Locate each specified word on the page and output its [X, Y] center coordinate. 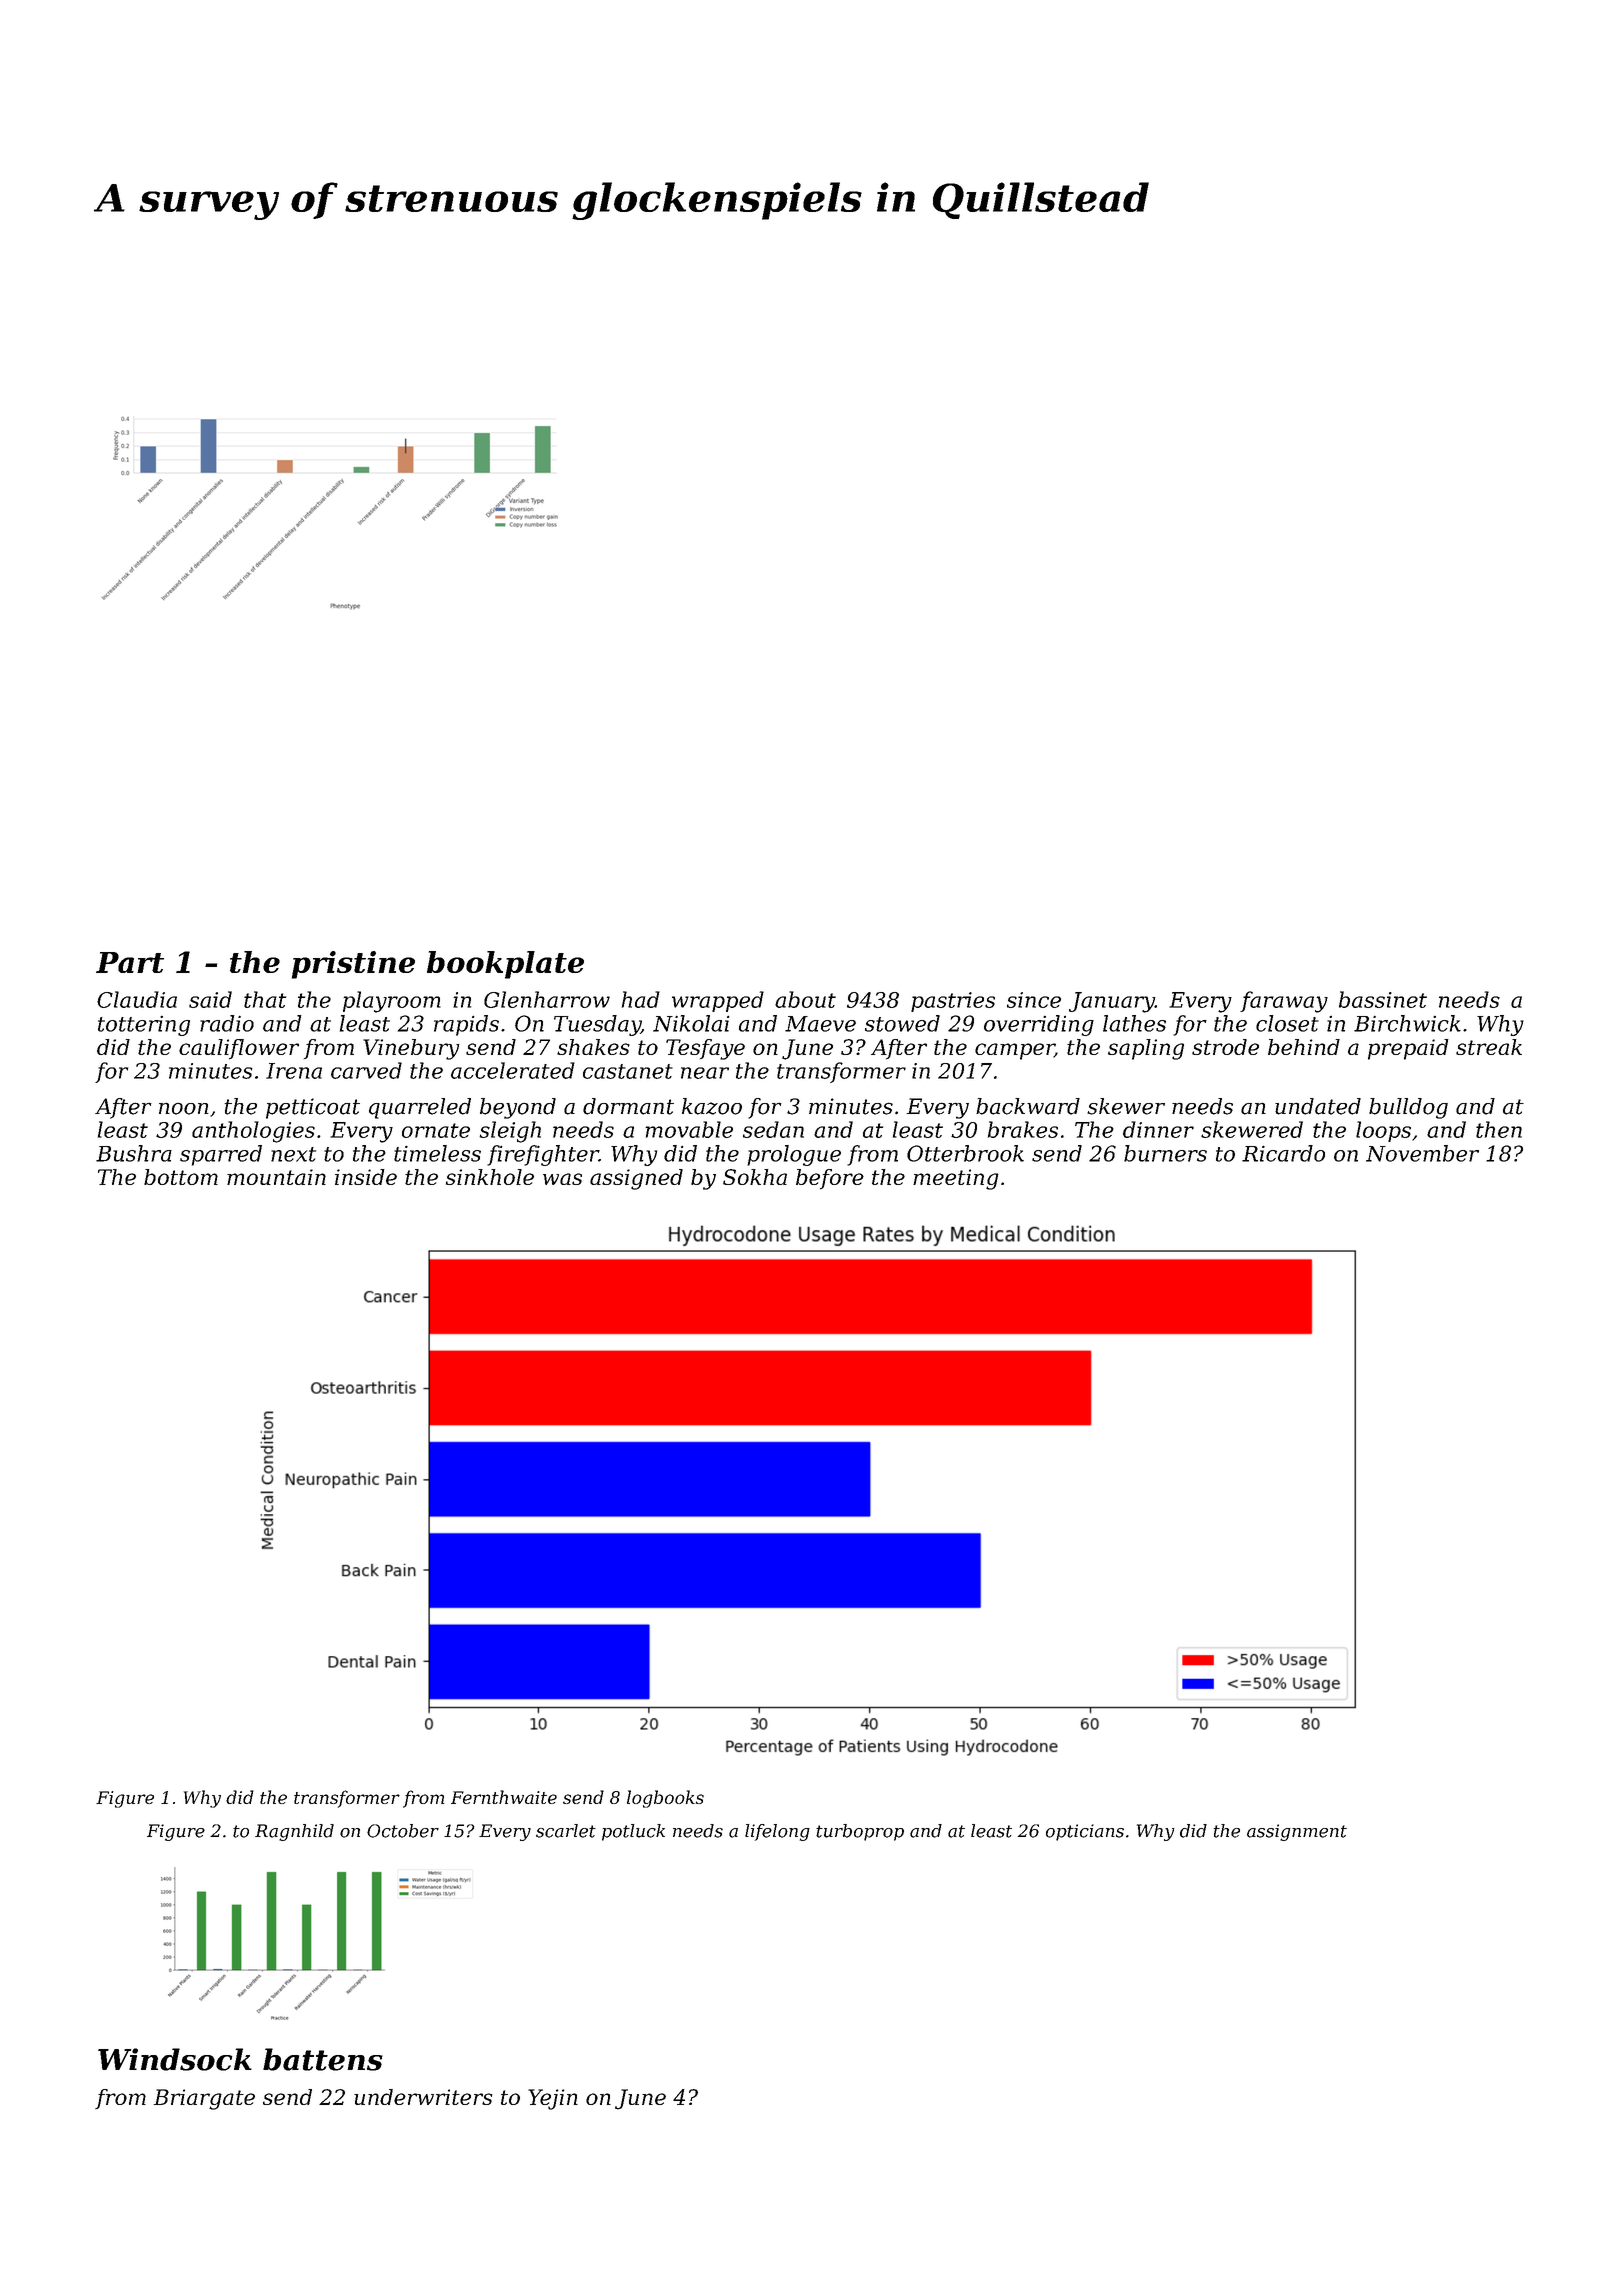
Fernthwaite [504, 1797]
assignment [1297, 1832]
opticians [1085, 1832]
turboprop [860, 1832]
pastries [953, 1002]
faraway [1284, 1002]
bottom [181, 1177]
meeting [956, 1179]
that [265, 999]
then [1499, 1129]
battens [323, 2059]
